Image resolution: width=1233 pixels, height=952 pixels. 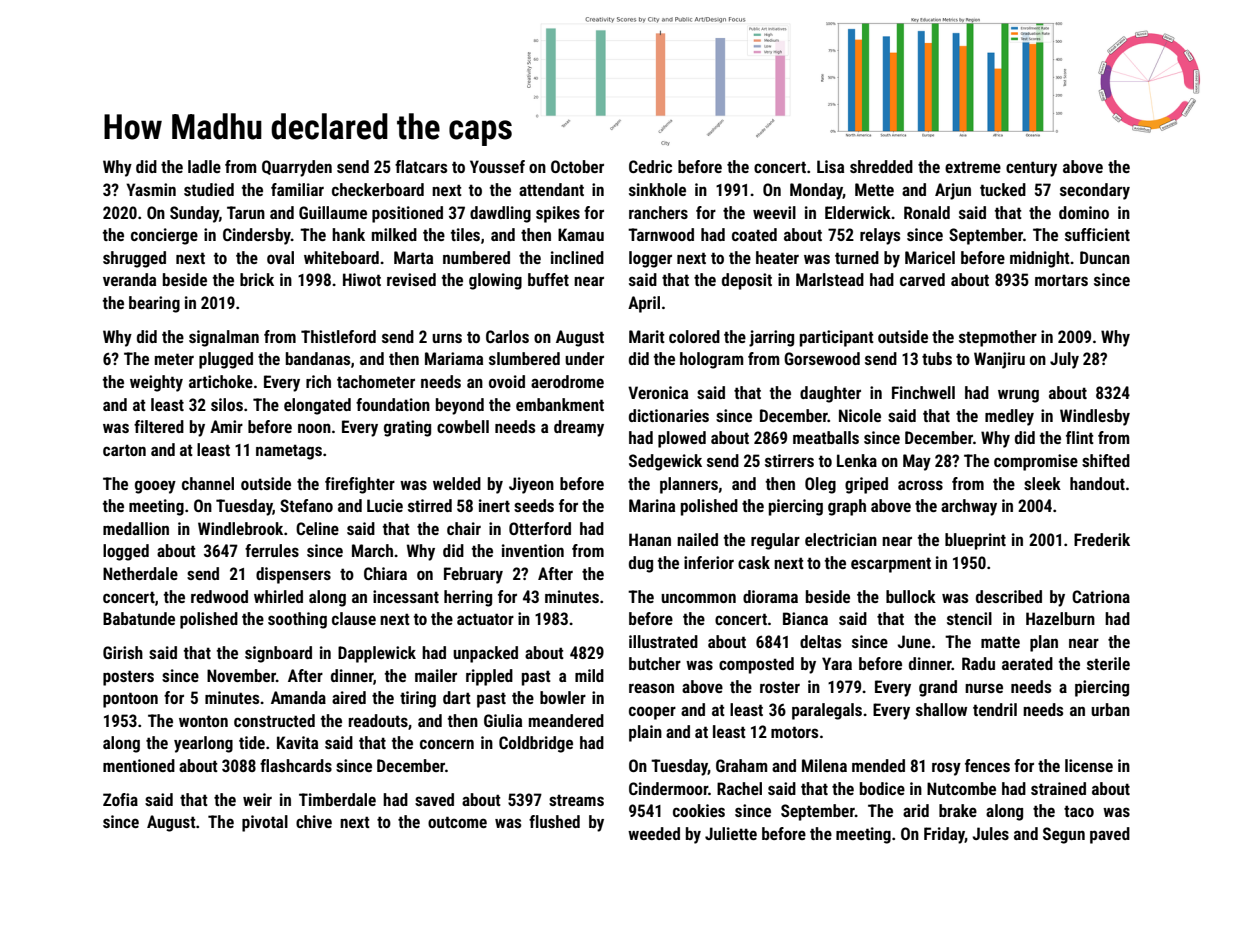 I want to click on hologram, so click(x=711, y=360).
